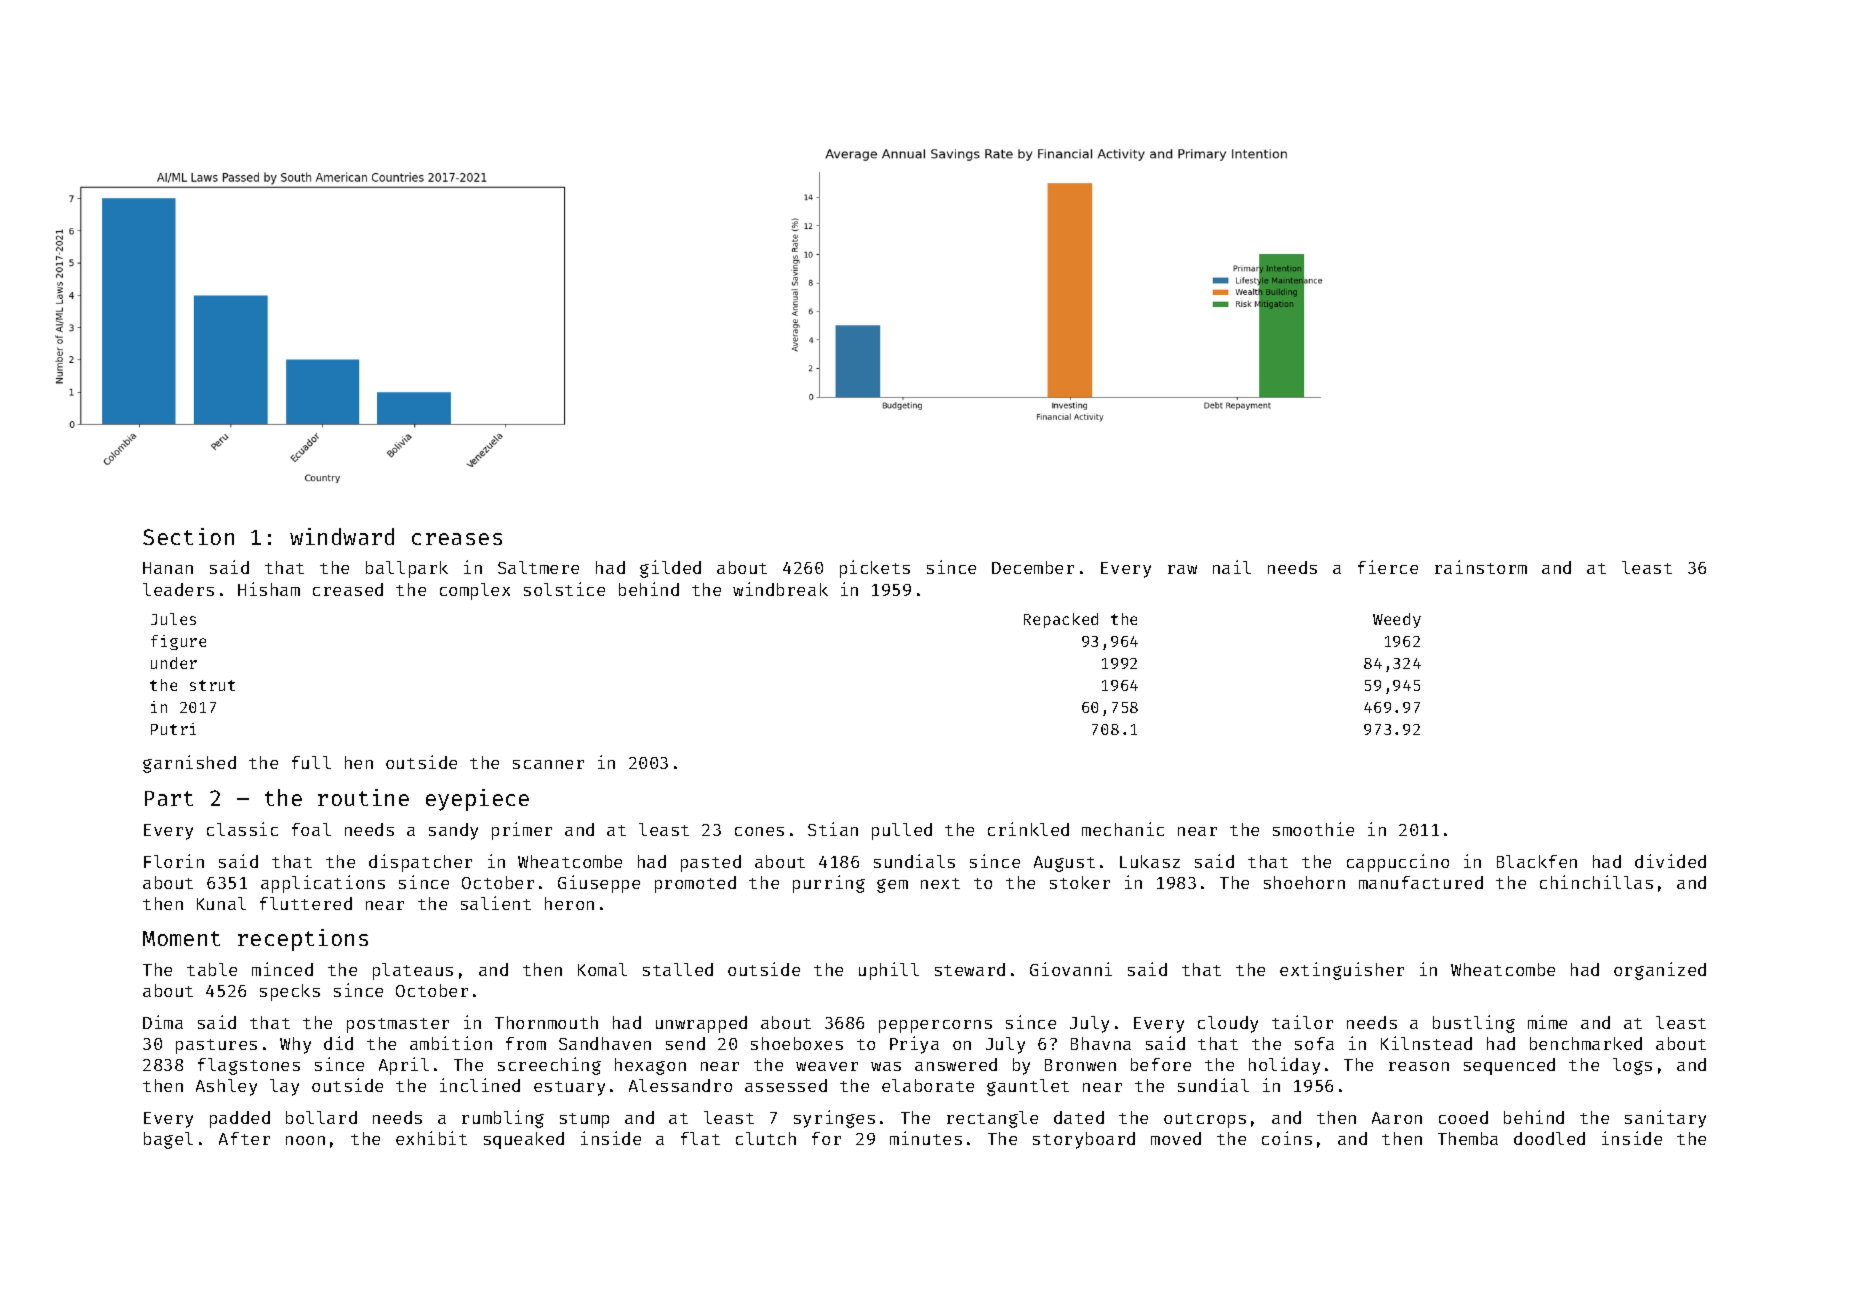 The height and width of the screenshot is (1309, 1851). What do you see at coordinates (212, 685) in the screenshot?
I see `strut` at bounding box center [212, 685].
